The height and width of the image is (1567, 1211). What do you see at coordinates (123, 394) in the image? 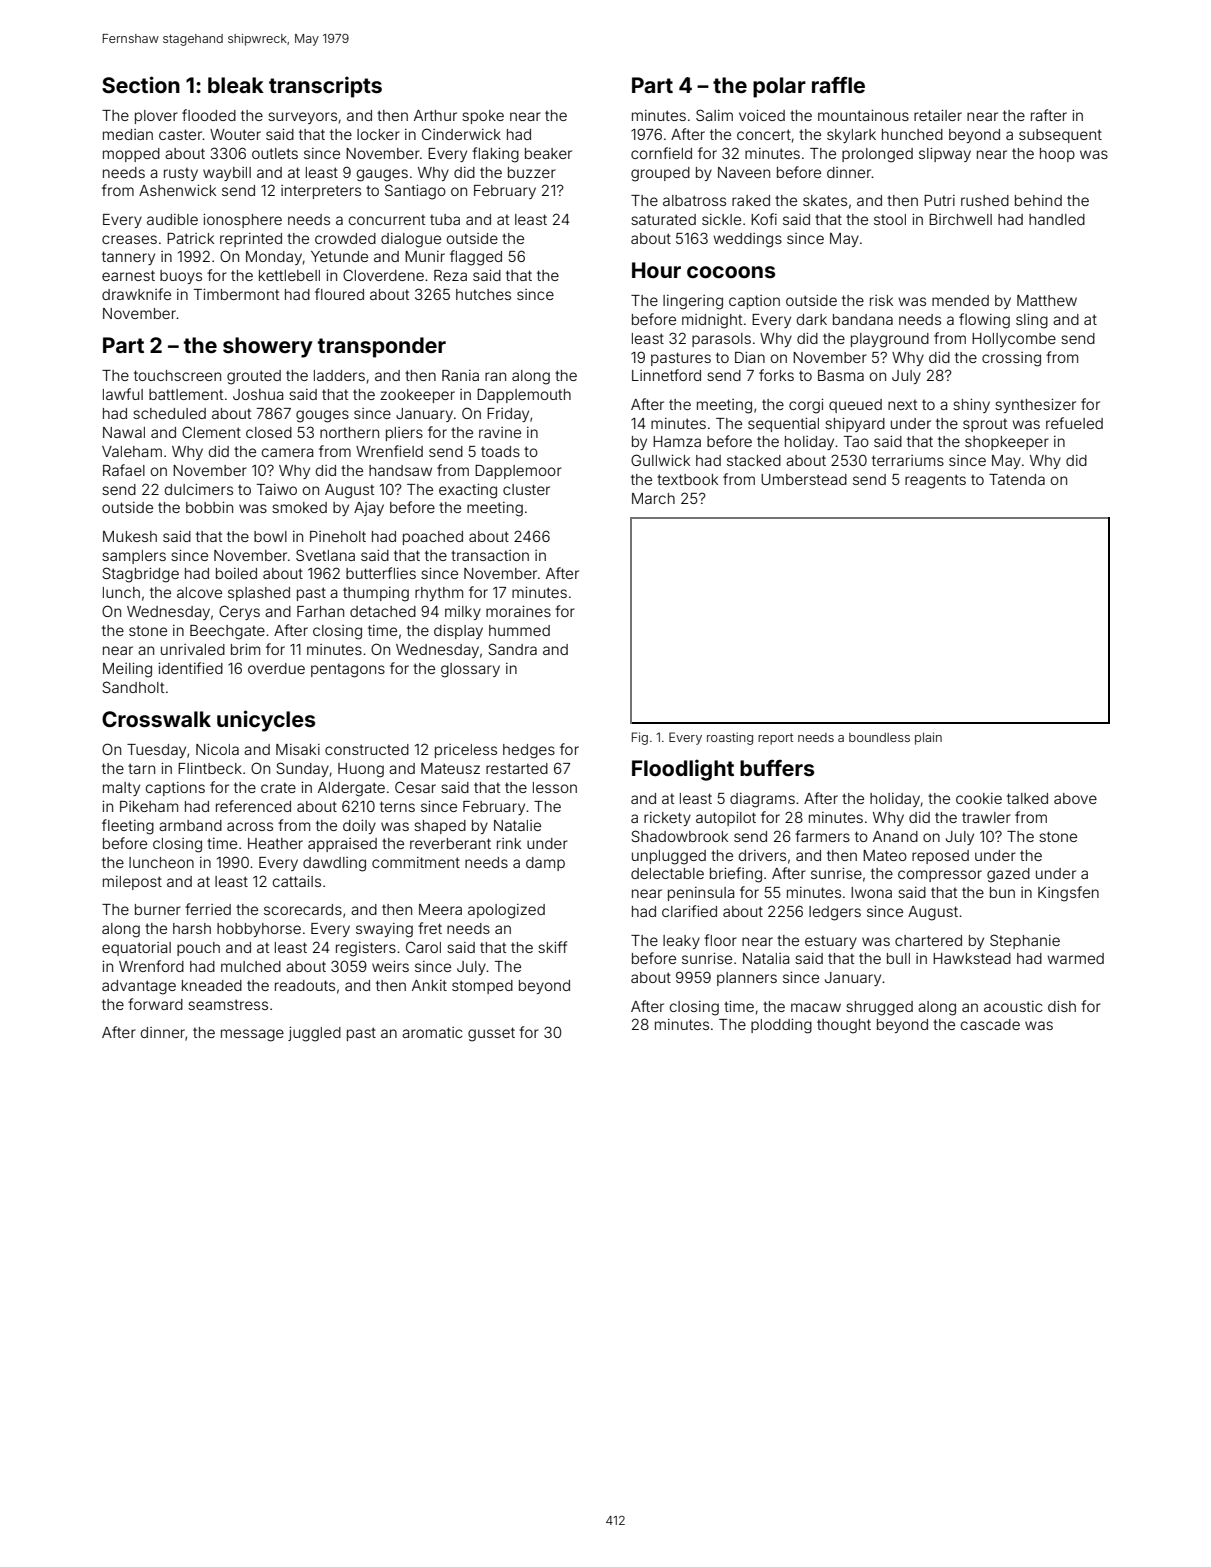
I see `lawful` at bounding box center [123, 394].
